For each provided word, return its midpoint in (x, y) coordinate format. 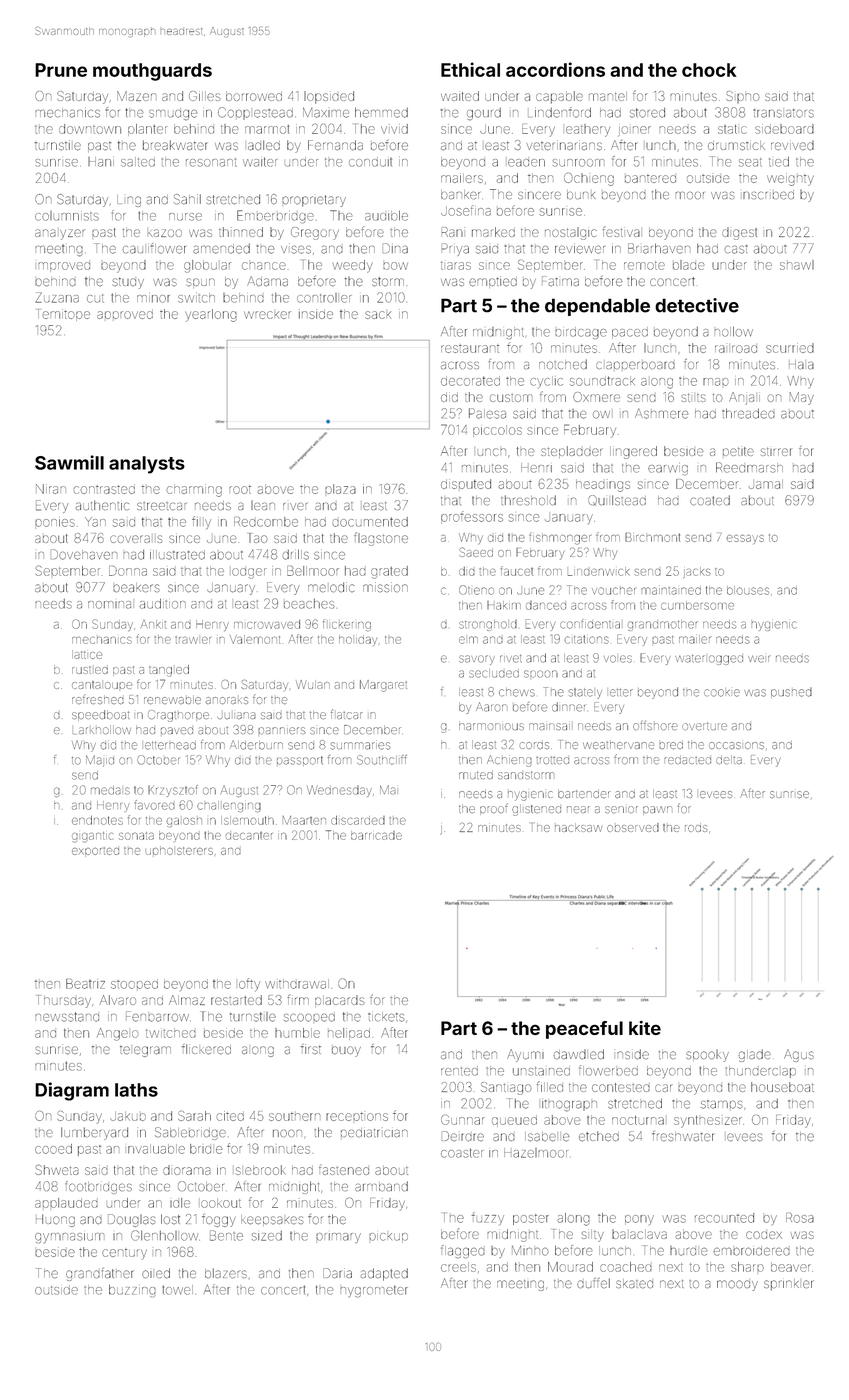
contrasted (104, 489)
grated (389, 572)
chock (709, 70)
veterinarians (564, 145)
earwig (668, 470)
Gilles (204, 96)
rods (696, 827)
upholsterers (179, 850)
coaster (462, 1153)
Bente (226, 1235)
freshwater (683, 1136)
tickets (386, 1017)
